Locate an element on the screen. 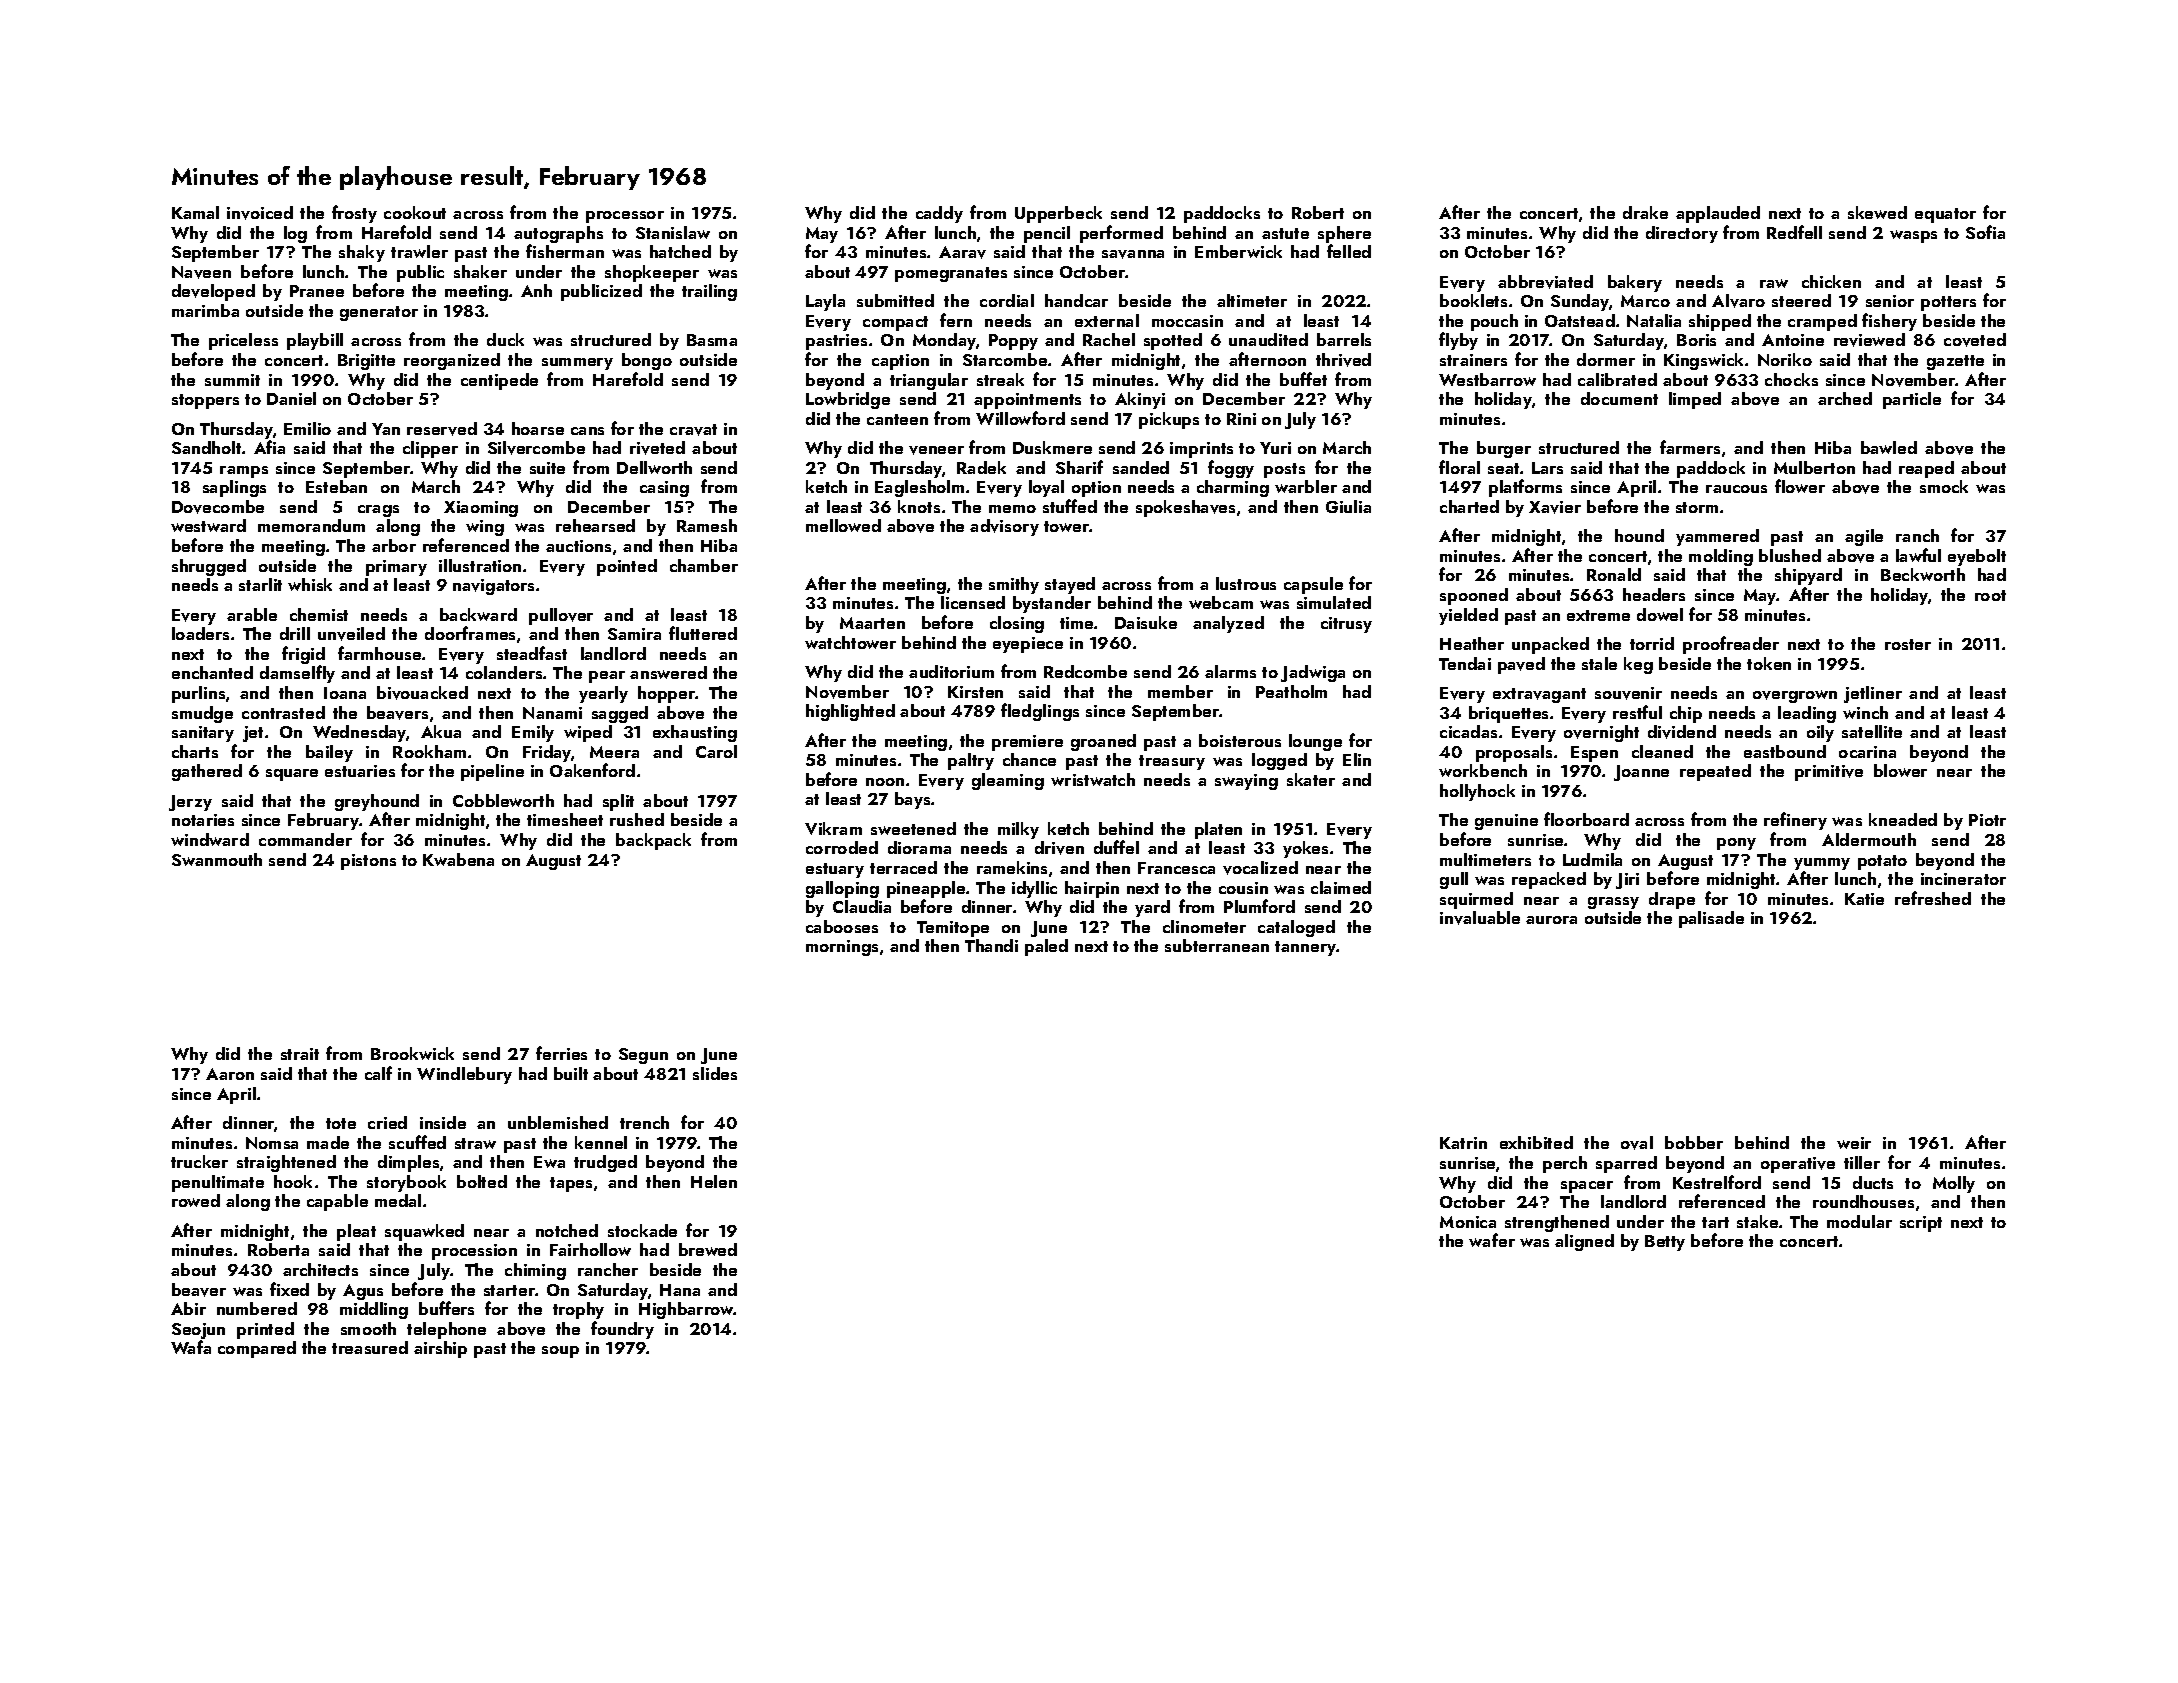  Redfell is located at coordinates (1794, 232).
